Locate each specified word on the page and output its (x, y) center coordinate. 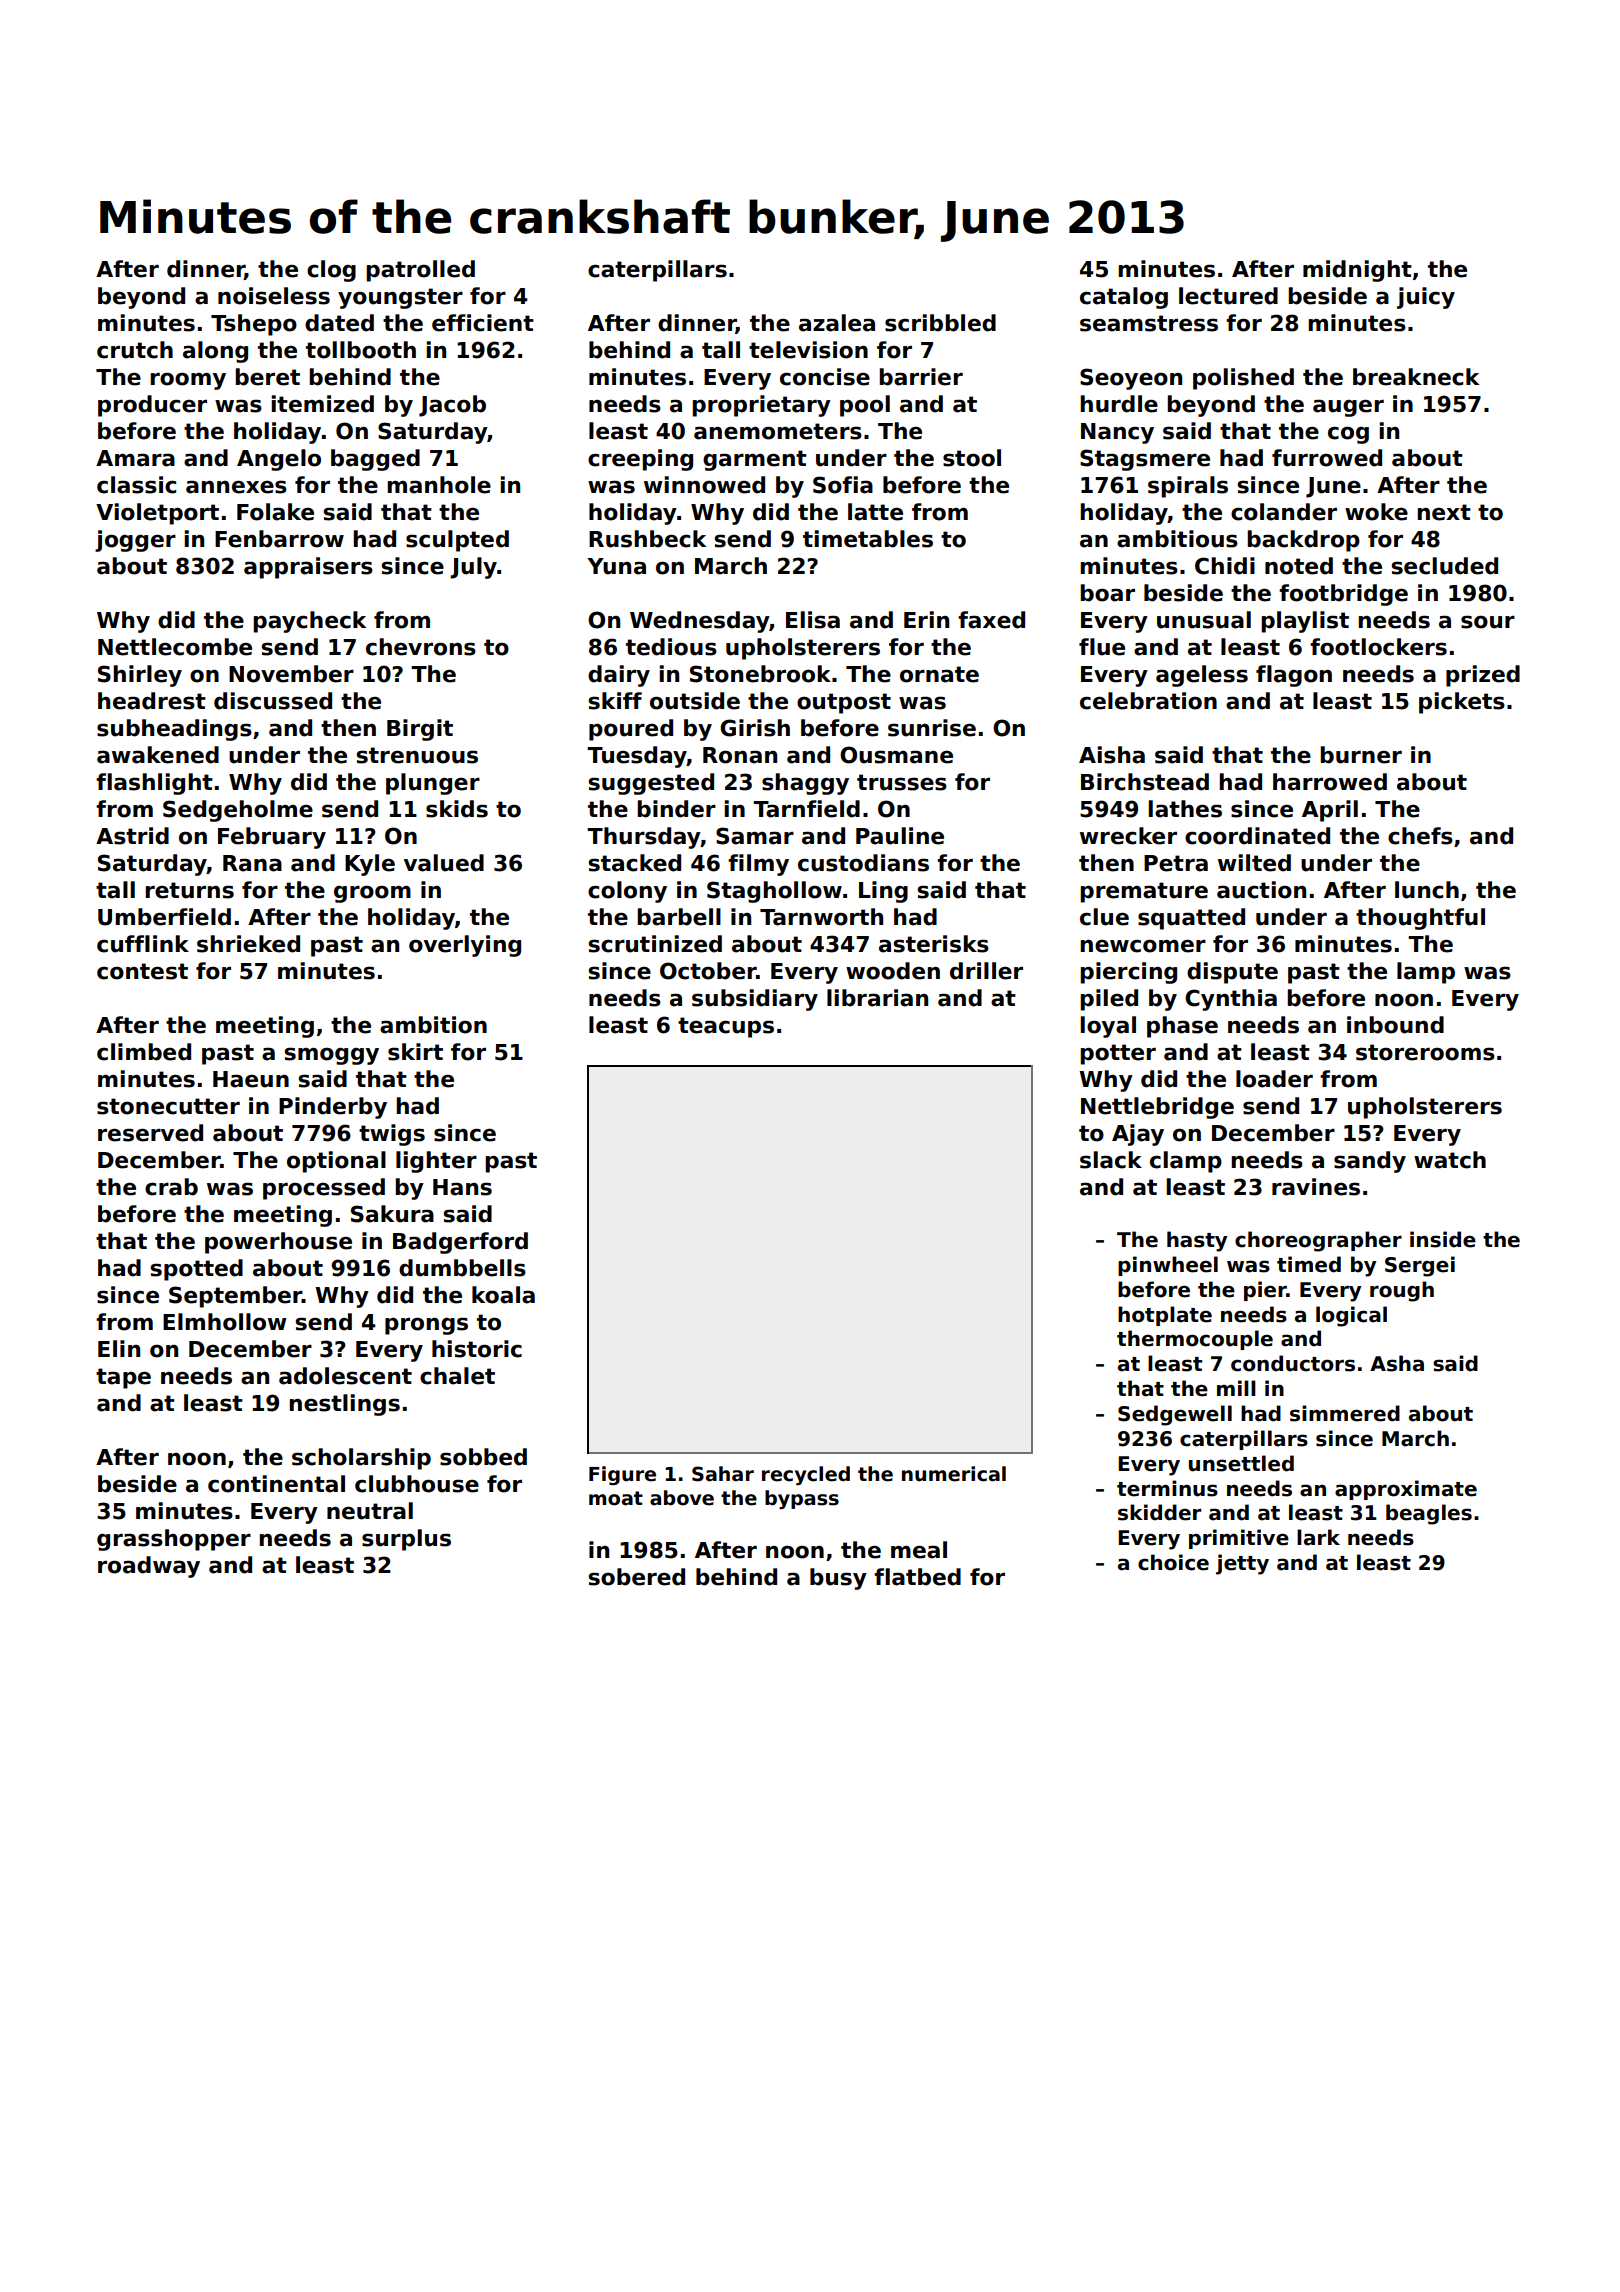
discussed (273, 701)
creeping (640, 460)
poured (631, 730)
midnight (1357, 271)
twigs (392, 1135)
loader (1274, 1079)
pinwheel (1168, 1266)
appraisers (308, 568)
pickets (1462, 703)
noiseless (274, 296)
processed (324, 1189)
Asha (1397, 1363)
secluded (1444, 566)
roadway (149, 1567)
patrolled (420, 271)
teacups (726, 1027)
